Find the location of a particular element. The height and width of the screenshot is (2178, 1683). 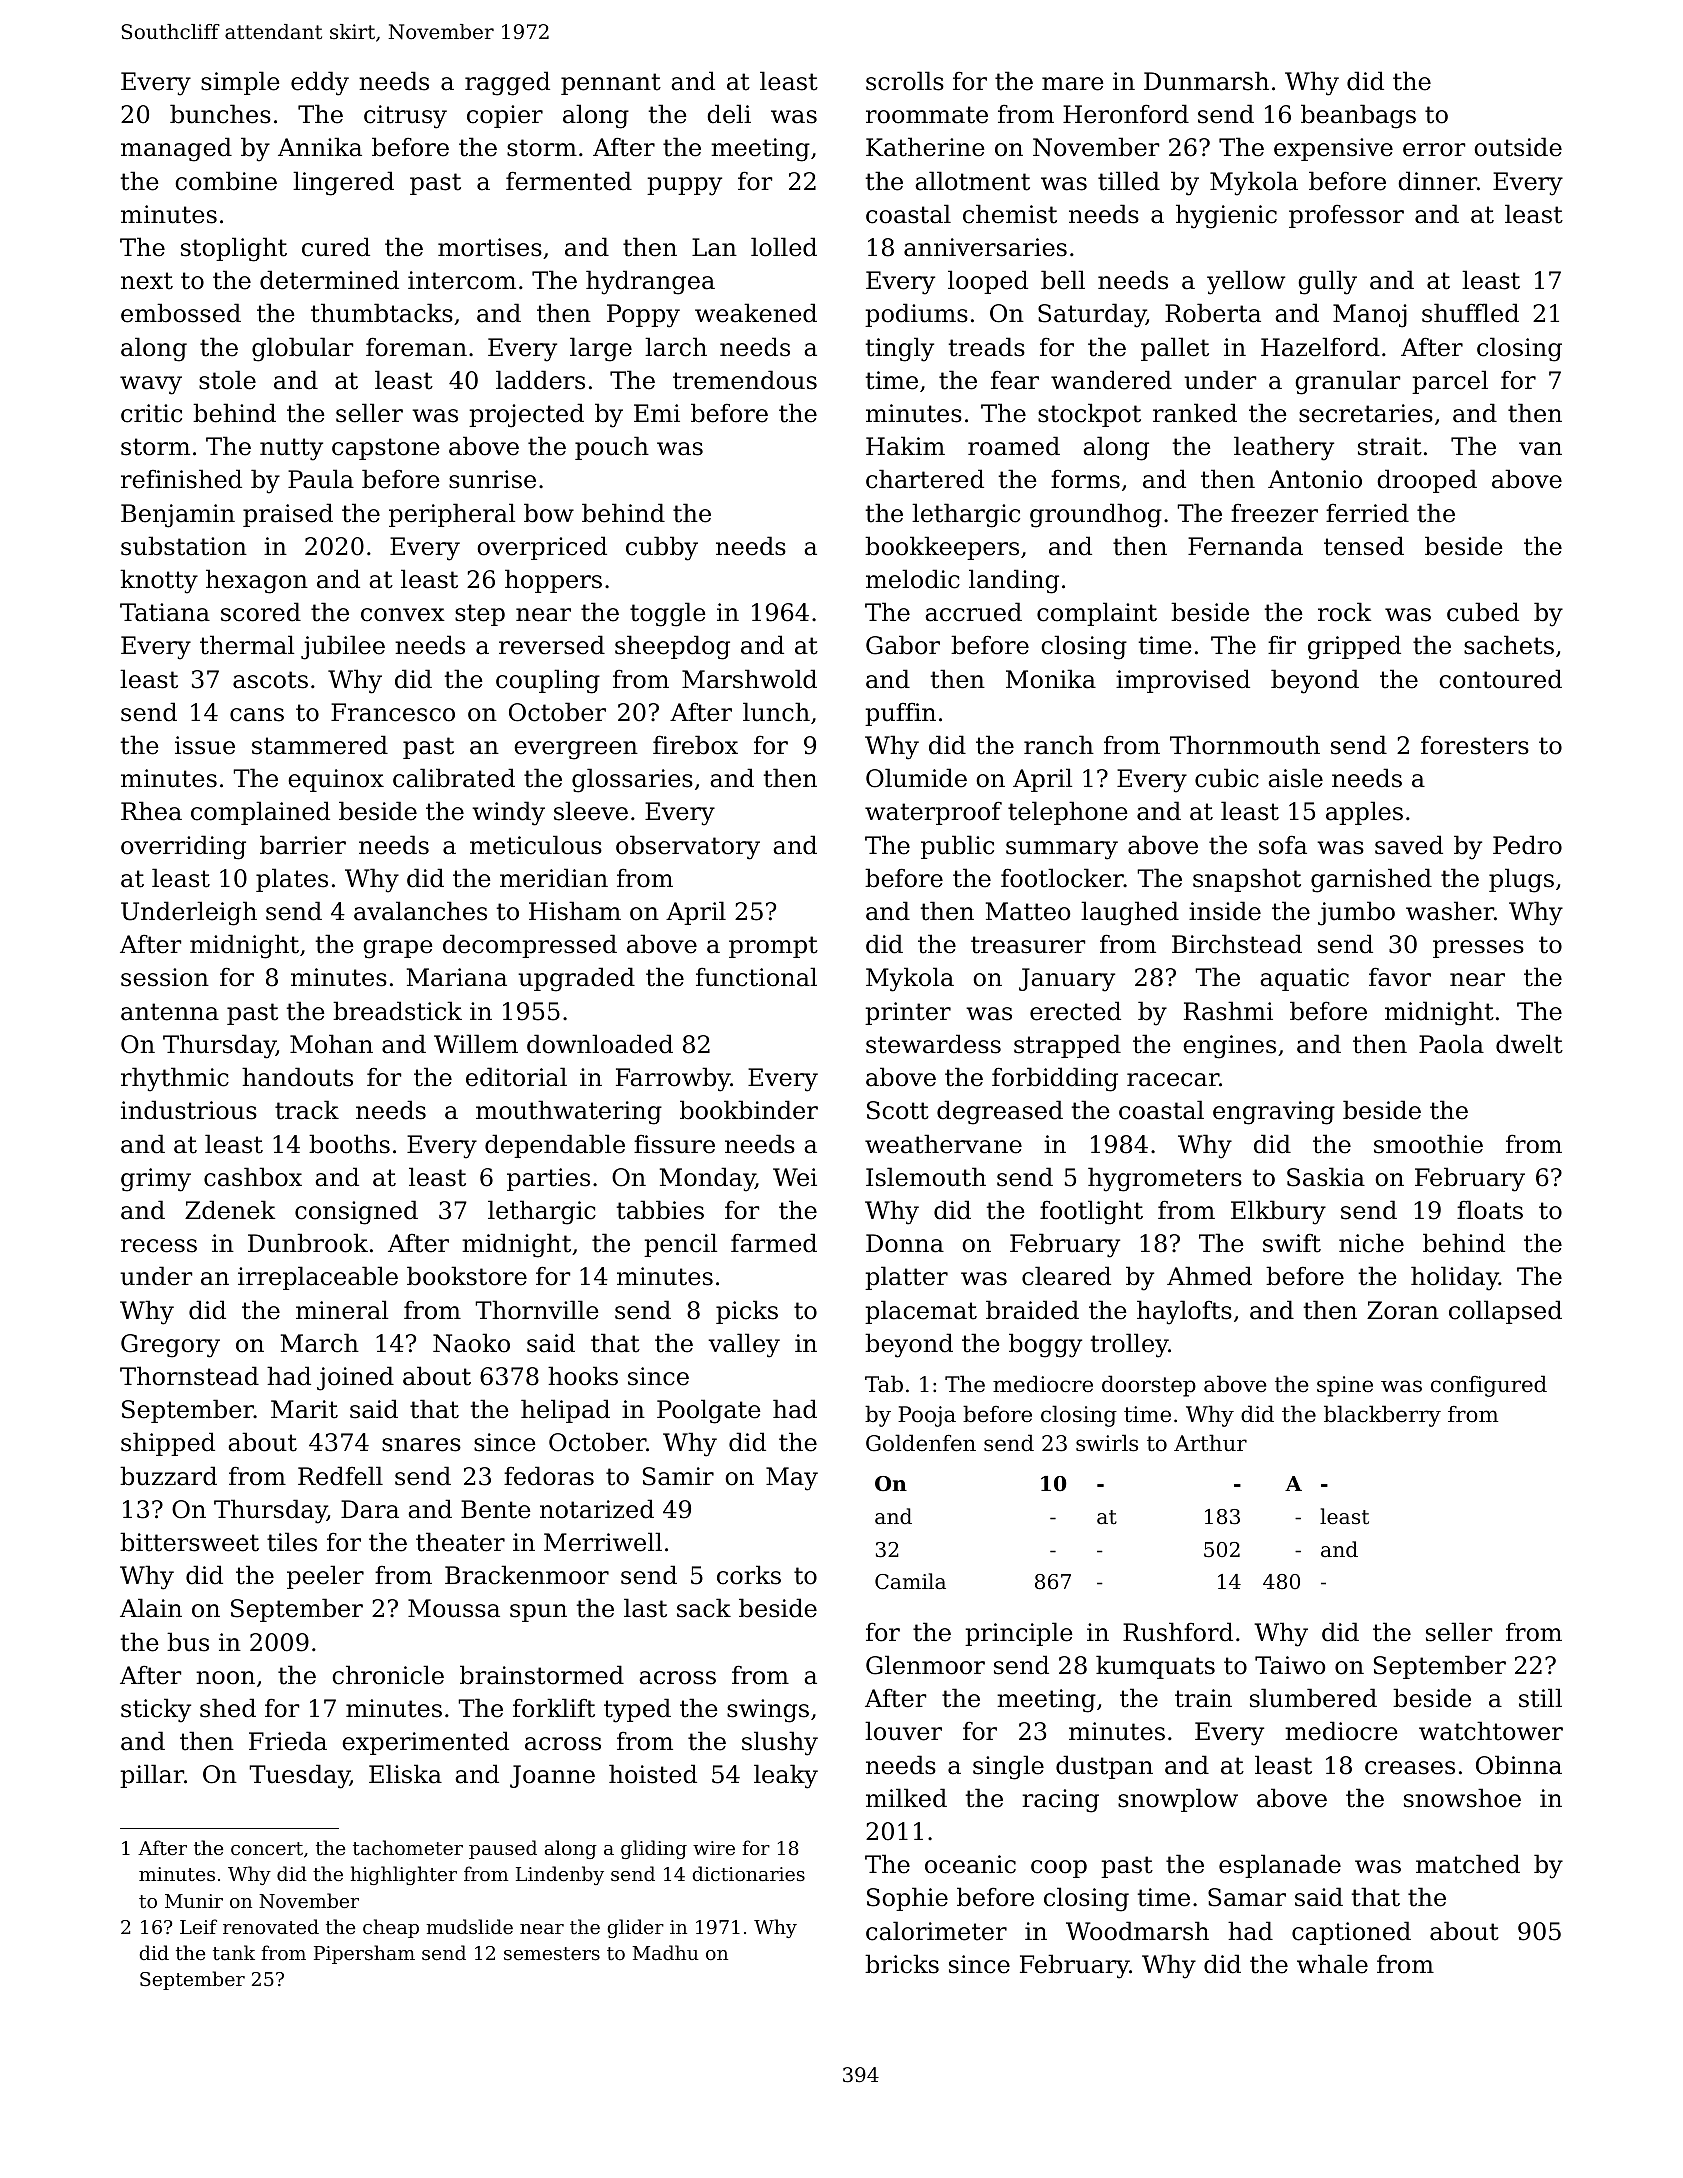

Madhu is located at coordinates (665, 1952).
